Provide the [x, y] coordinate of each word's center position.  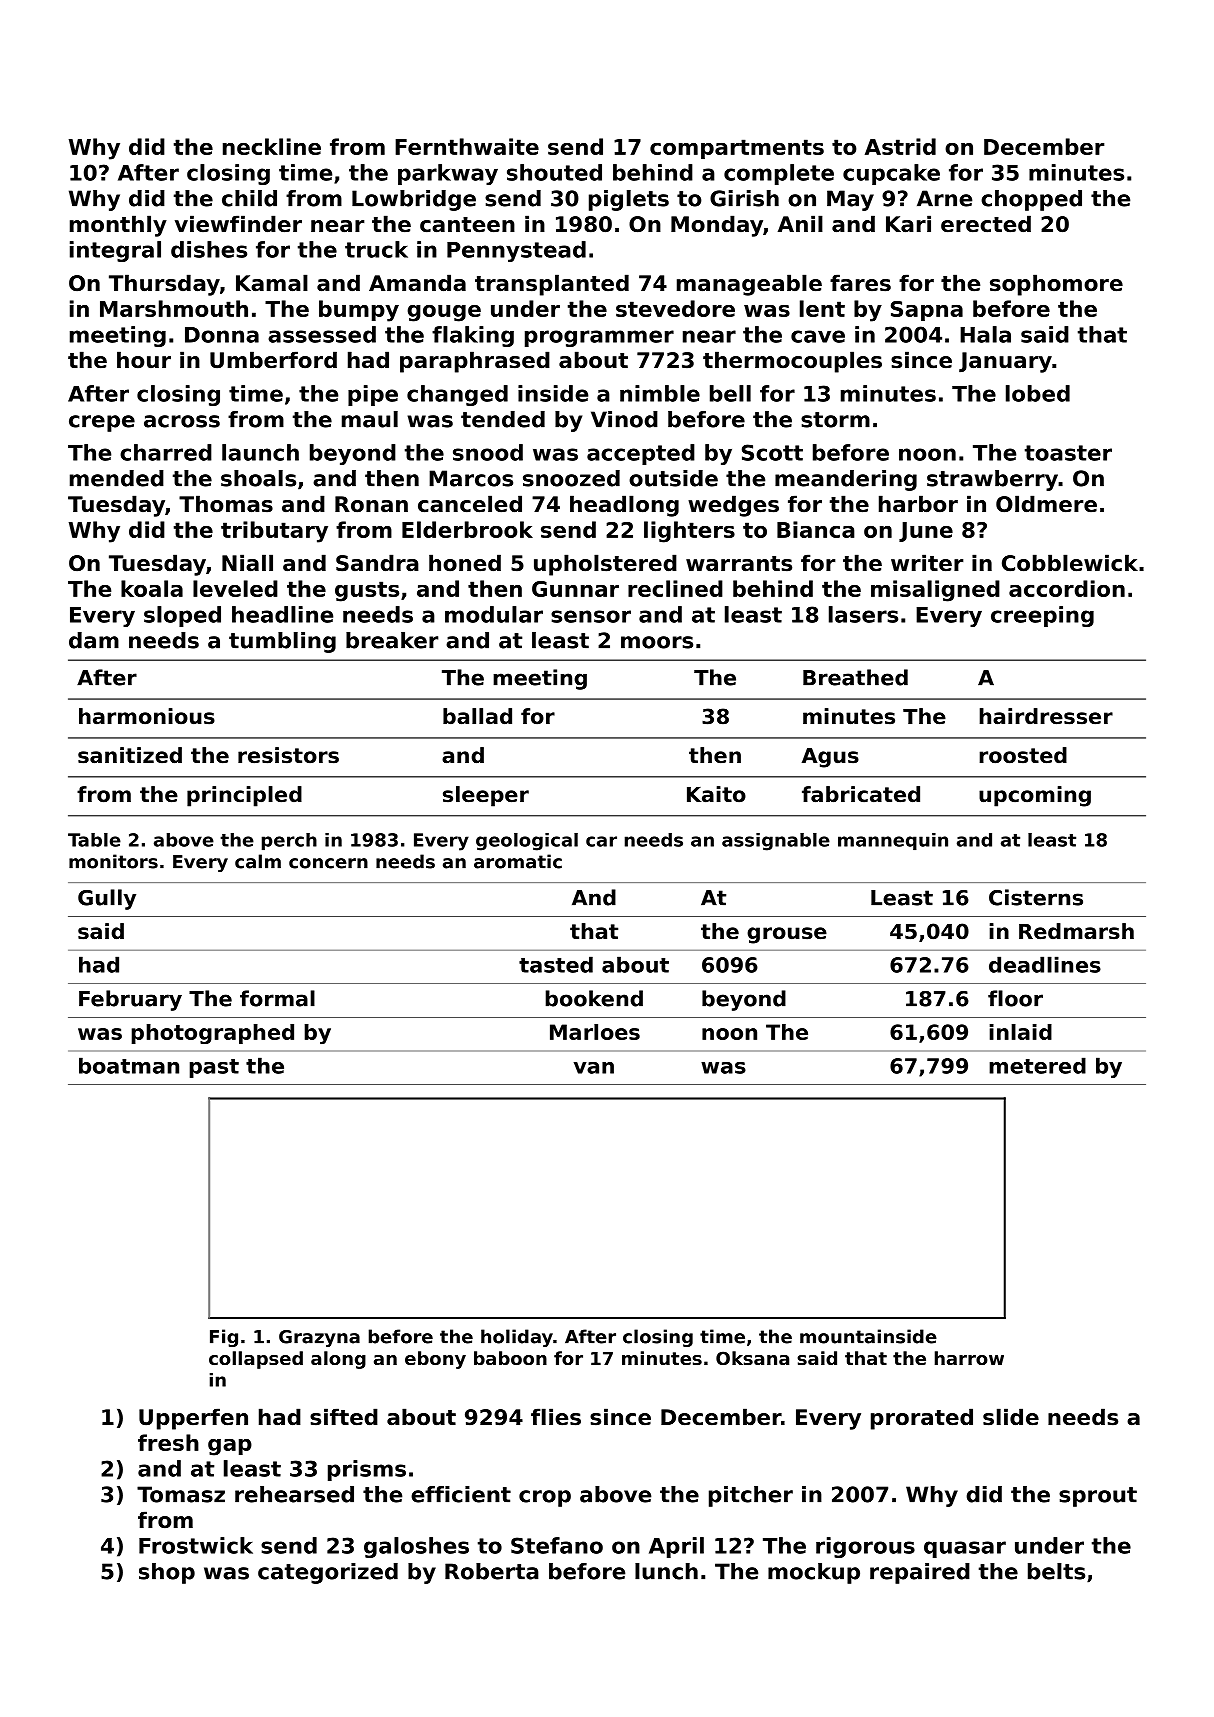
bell [730, 393]
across [182, 421]
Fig [224, 1338]
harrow [969, 1358]
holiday [517, 1338]
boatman [129, 1065]
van [594, 1068]
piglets [629, 200]
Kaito [716, 794]
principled [244, 796]
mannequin [893, 841]
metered [1037, 1065]
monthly [118, 226]
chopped [1031, 200]
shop [167, 1573]
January [1005, 362]
